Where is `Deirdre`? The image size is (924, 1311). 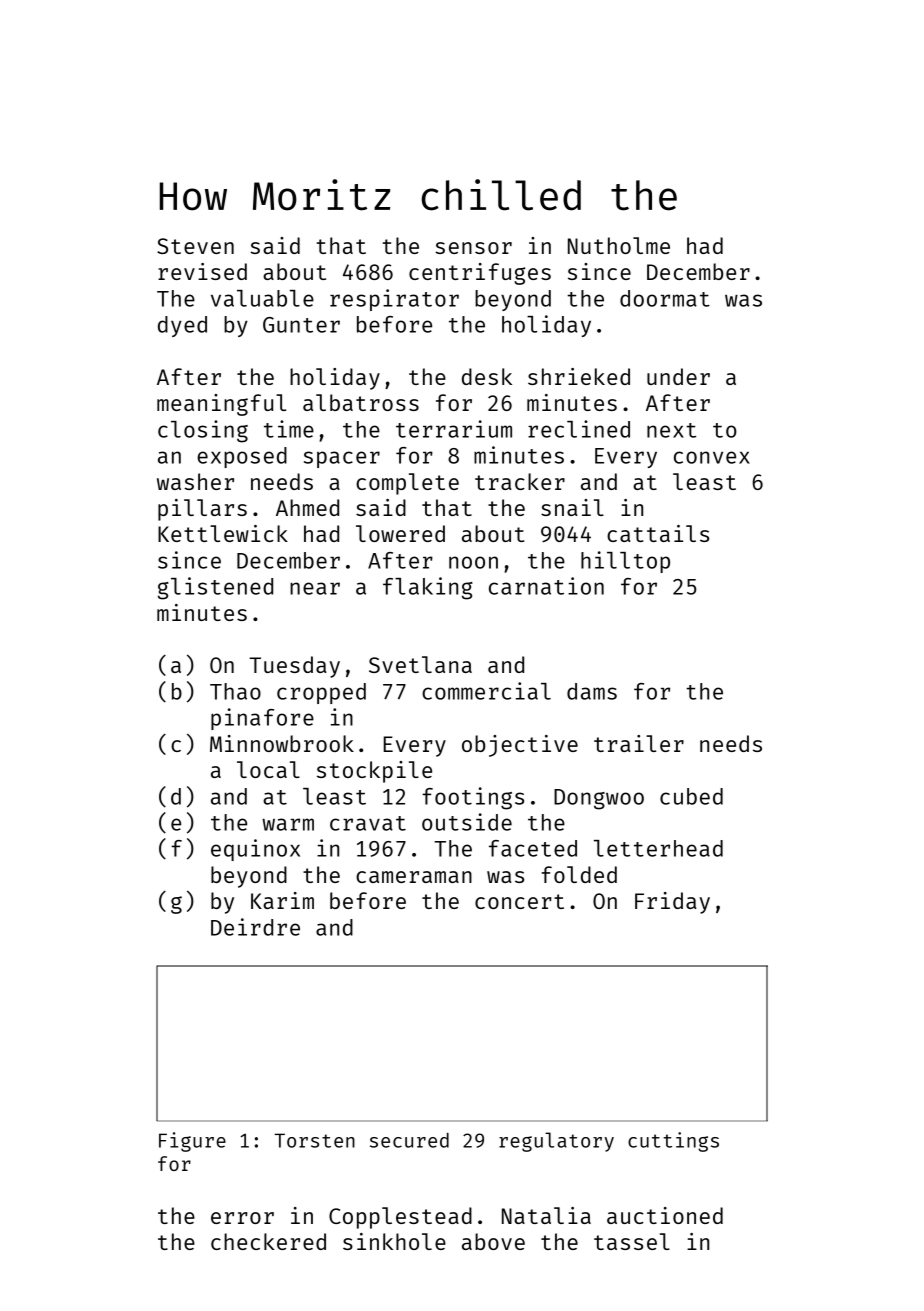
Deirdre is located at coordinates (255, 927).
